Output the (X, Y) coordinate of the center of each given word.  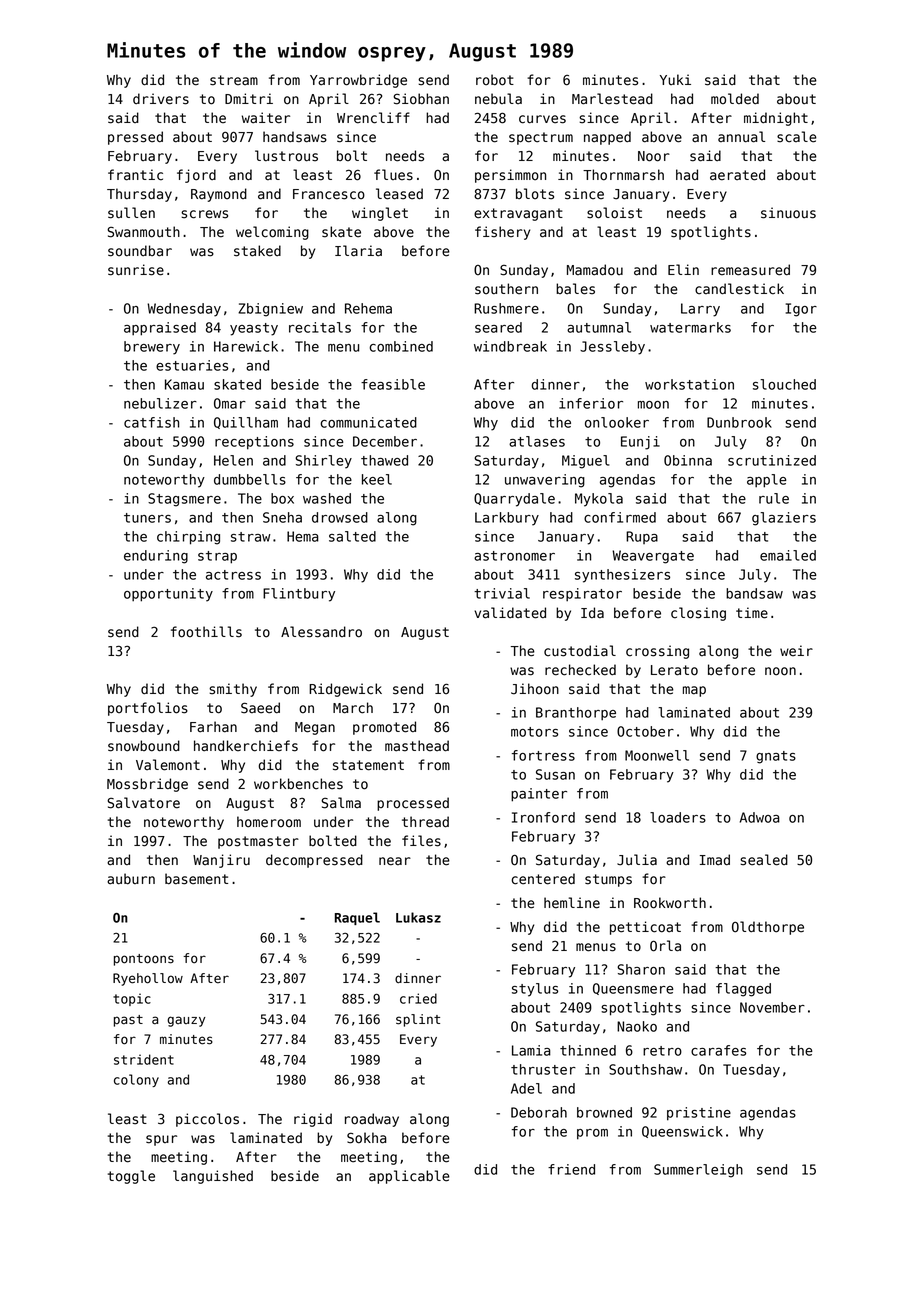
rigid (313, 1120)
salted (352, 536)
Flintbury (299, 595)
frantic (135, 175)
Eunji (640, 443)
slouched (784, 384)
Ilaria (358, 251)
